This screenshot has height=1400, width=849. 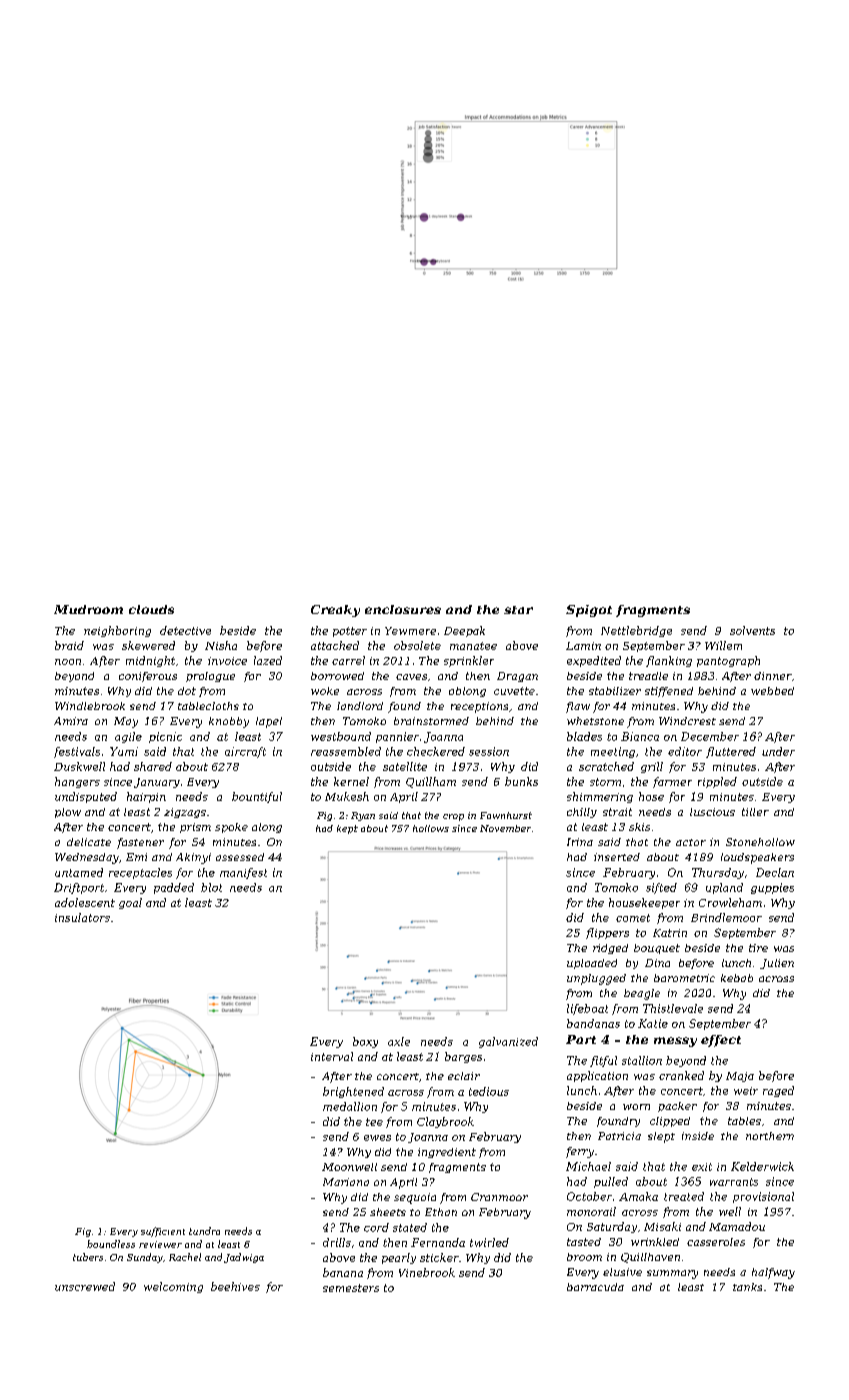 I want to click on messy, so click(x=675, y=1042).
